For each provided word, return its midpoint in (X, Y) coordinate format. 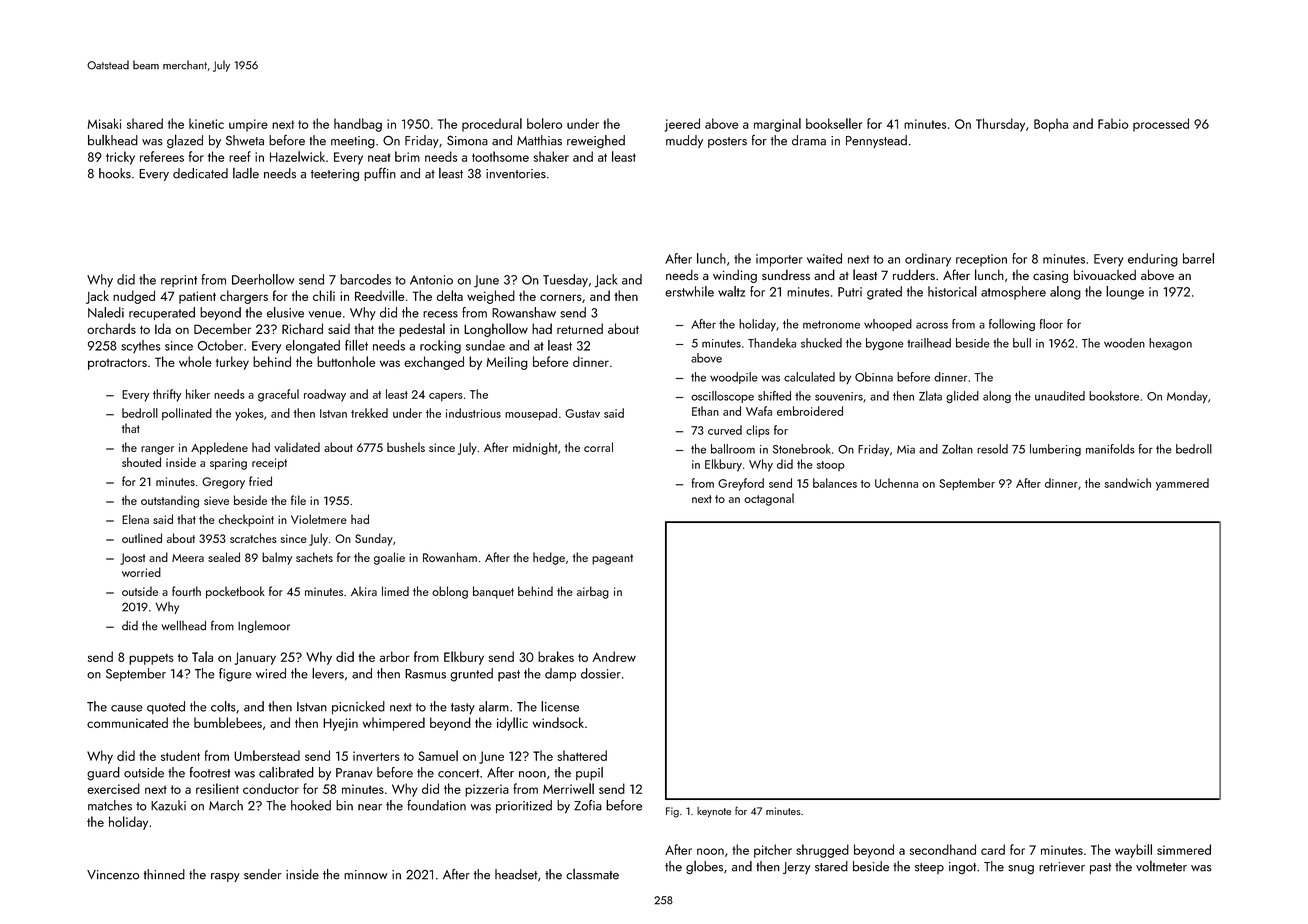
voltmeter (1161, 866)
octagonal (769, 499)
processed (1161, 125)
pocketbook (235, 592)
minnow (366, 875)
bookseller (834, 123)
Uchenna (896, 483)
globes (704, 868)
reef (240, 156)
